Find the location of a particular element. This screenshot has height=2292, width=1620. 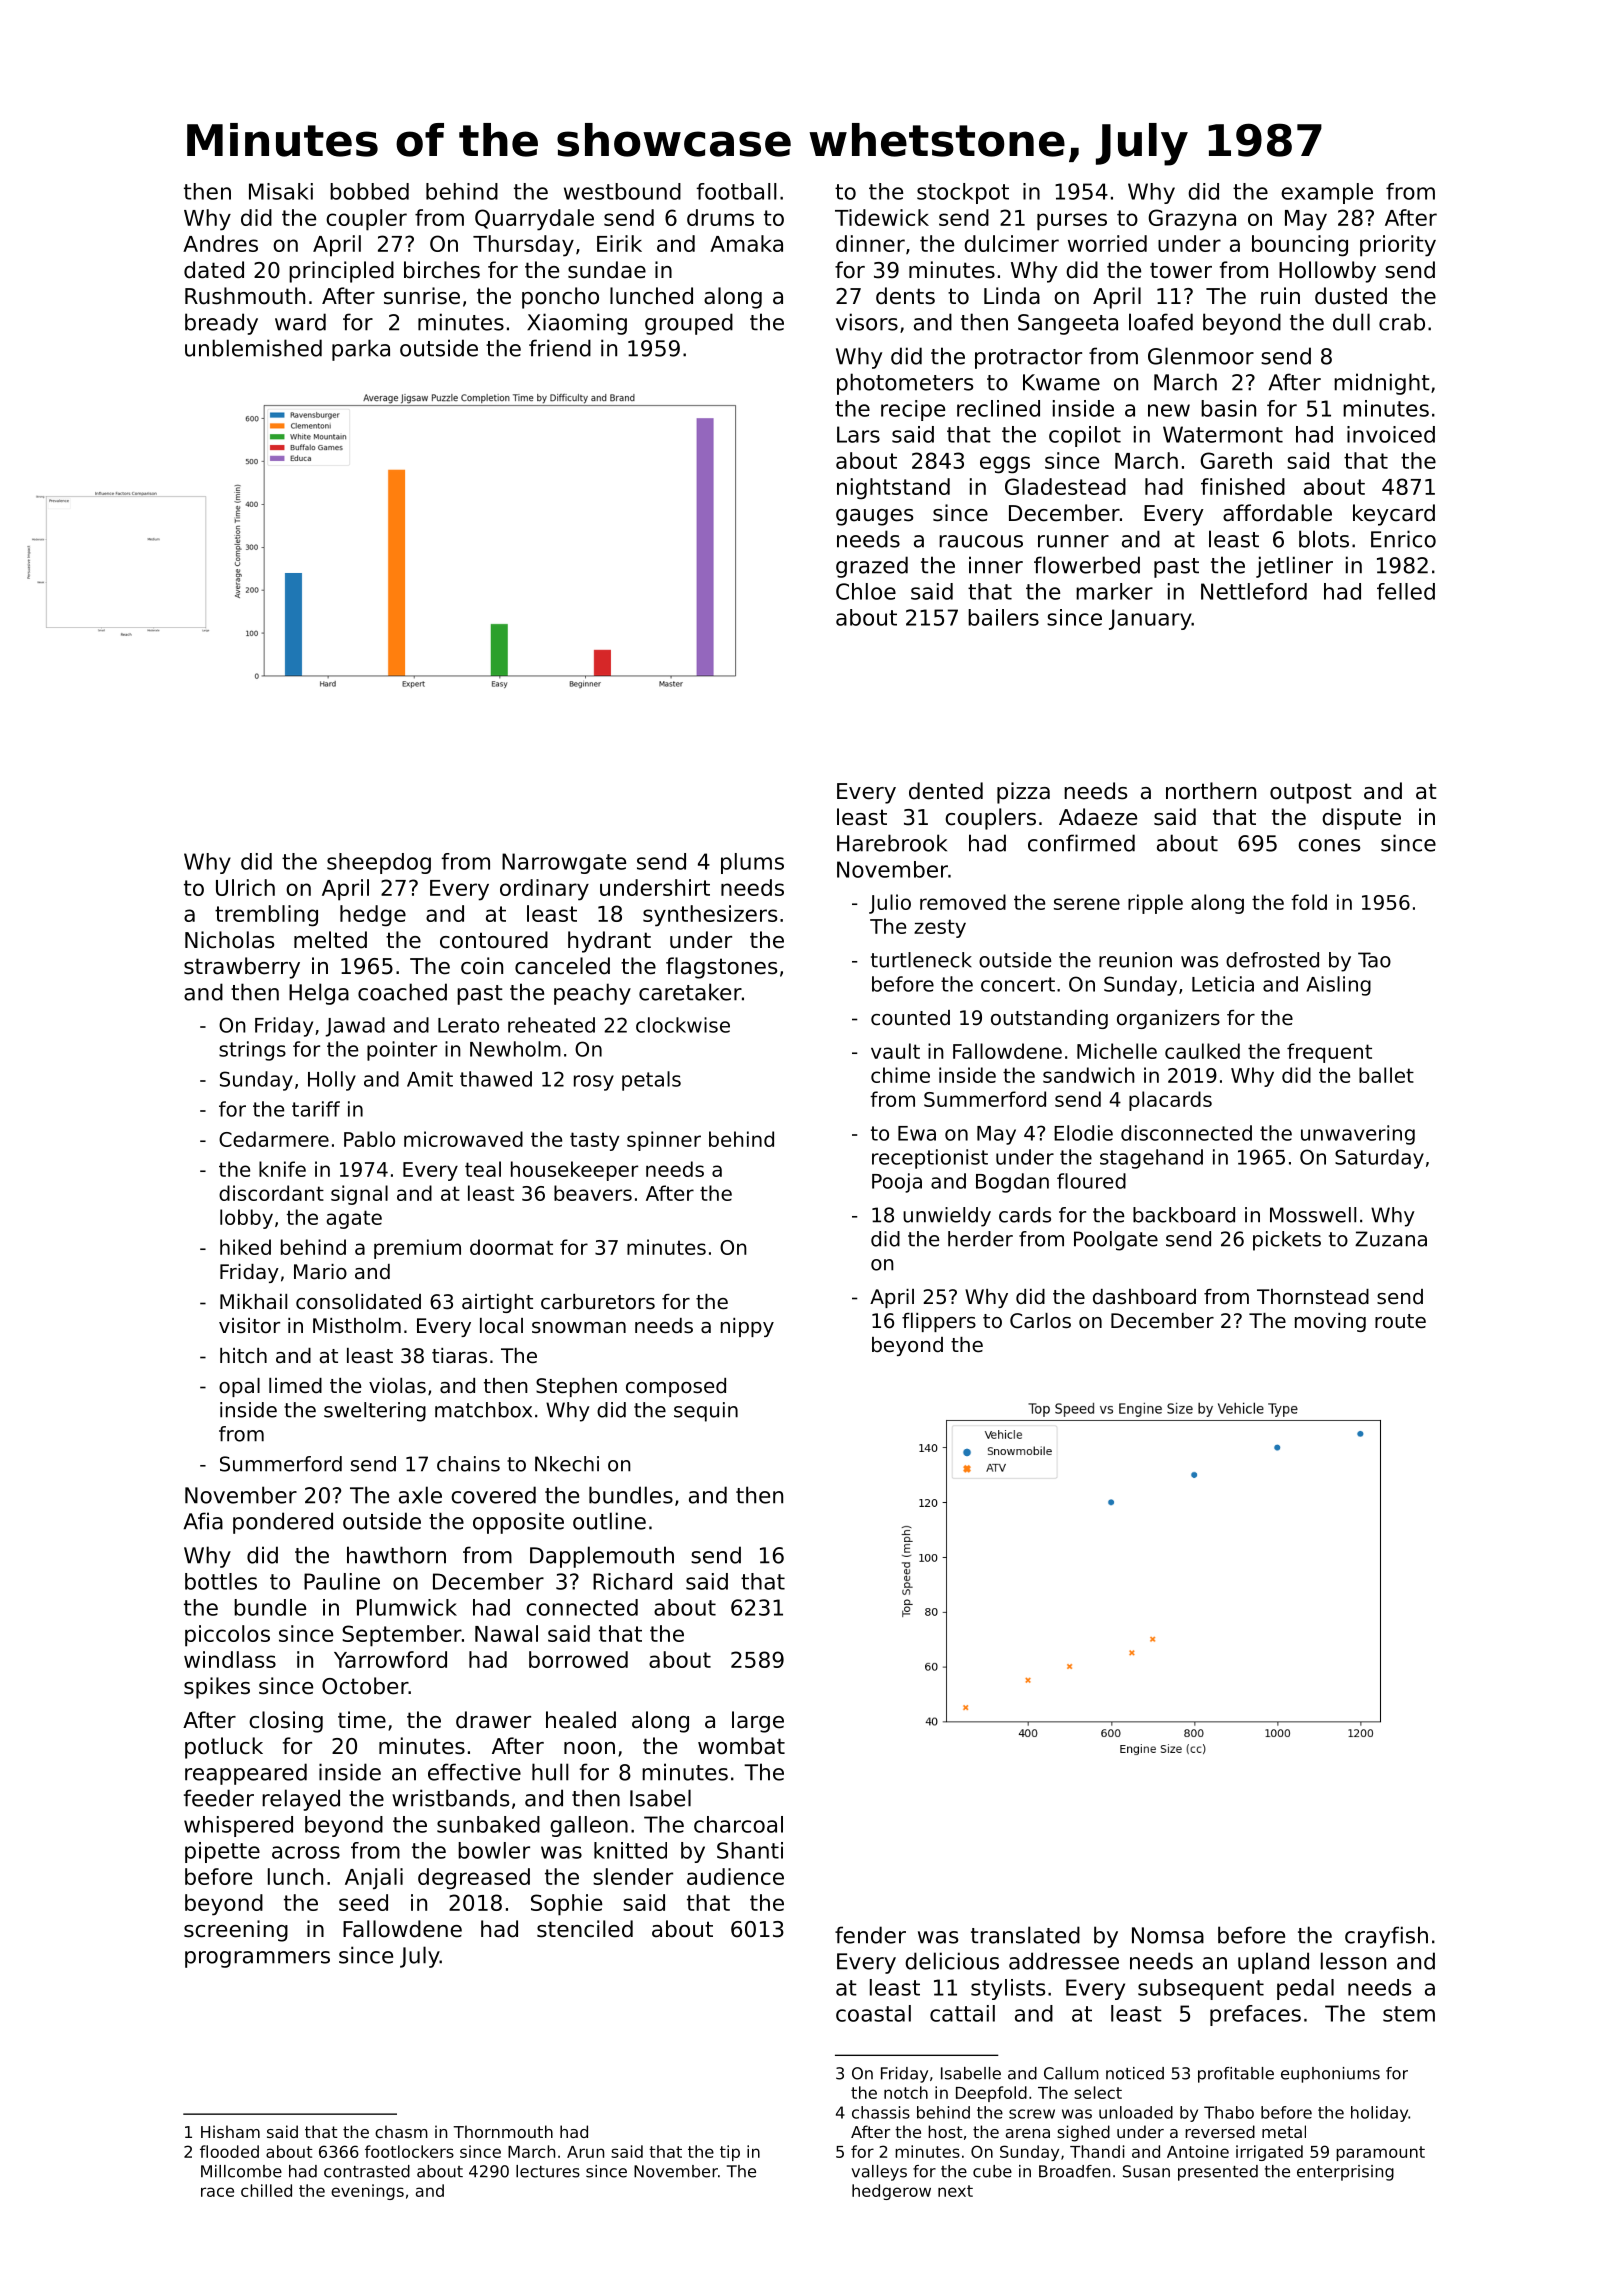

Thornstead is located at coordinates (1313, 1297).
